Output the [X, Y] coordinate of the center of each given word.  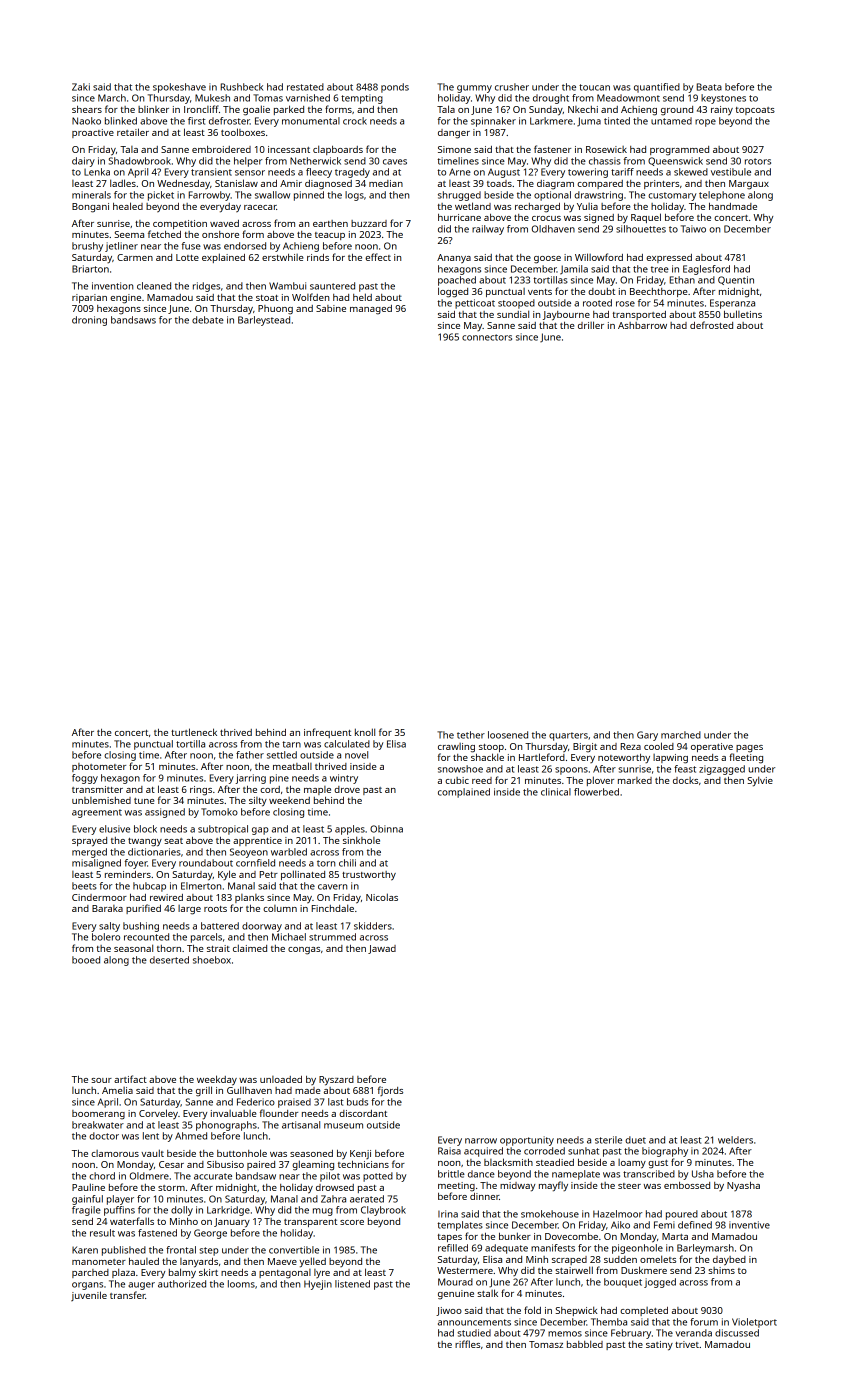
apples [350, 830]
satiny [659, 1346]
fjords [390, 1091]
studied [474, 1333]
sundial [513, 314]
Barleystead [264, 321]
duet [635, 1140]
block [145, 829]
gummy [474, 89]
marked [635, 780]
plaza [123, 1273]
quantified [657, 88]
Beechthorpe [659, 292]
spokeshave [179, 88]
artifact [130, 1079]
